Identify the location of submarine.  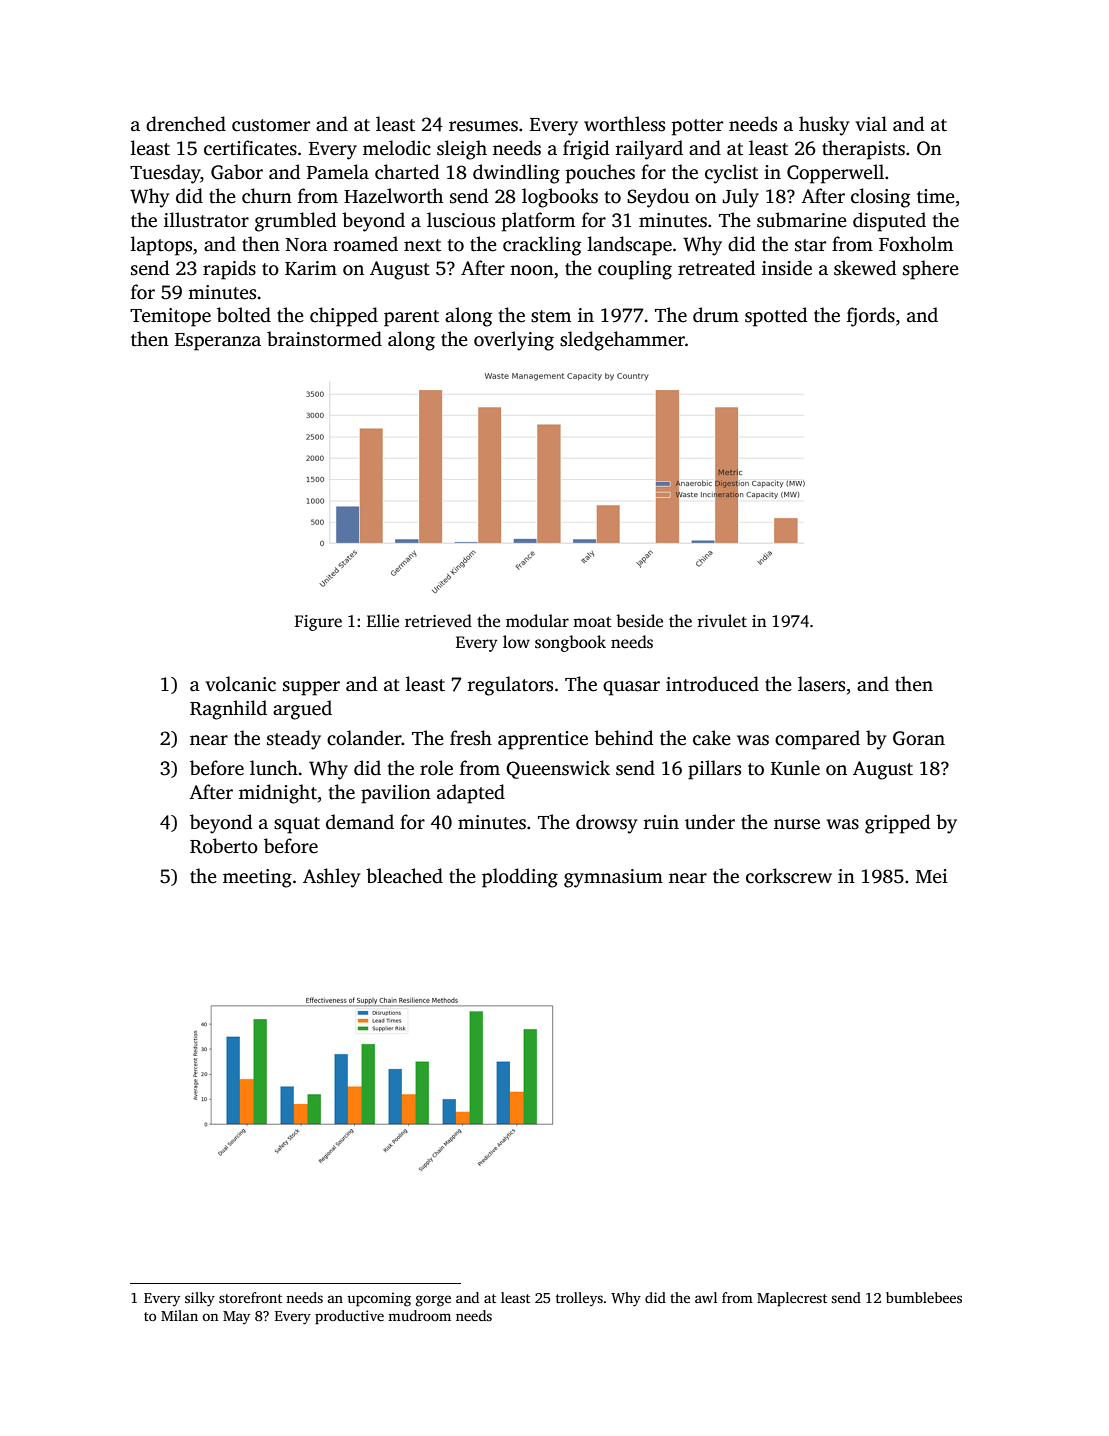
(802, 220).
